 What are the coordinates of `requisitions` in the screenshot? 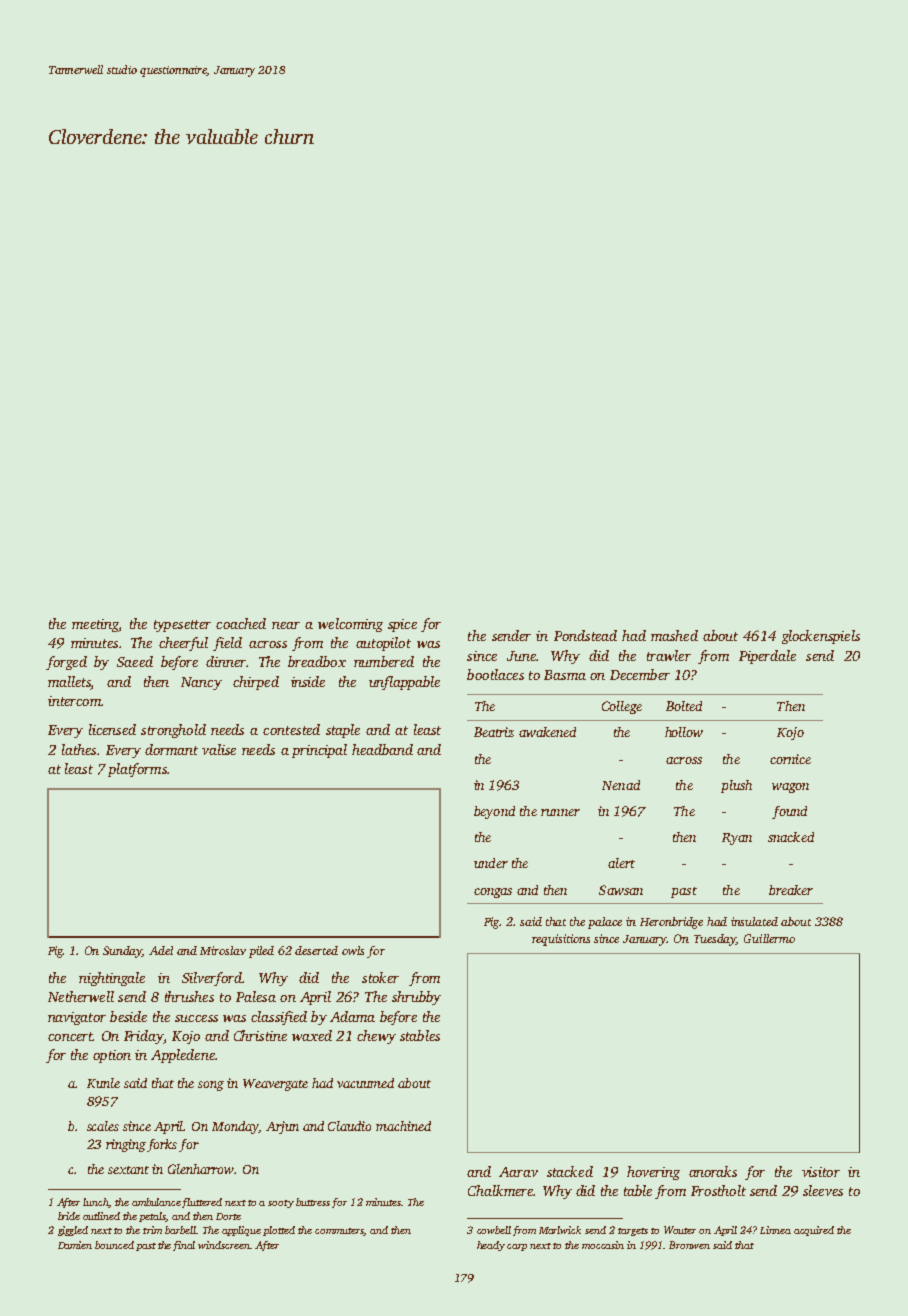 It's located at (561, 940).
